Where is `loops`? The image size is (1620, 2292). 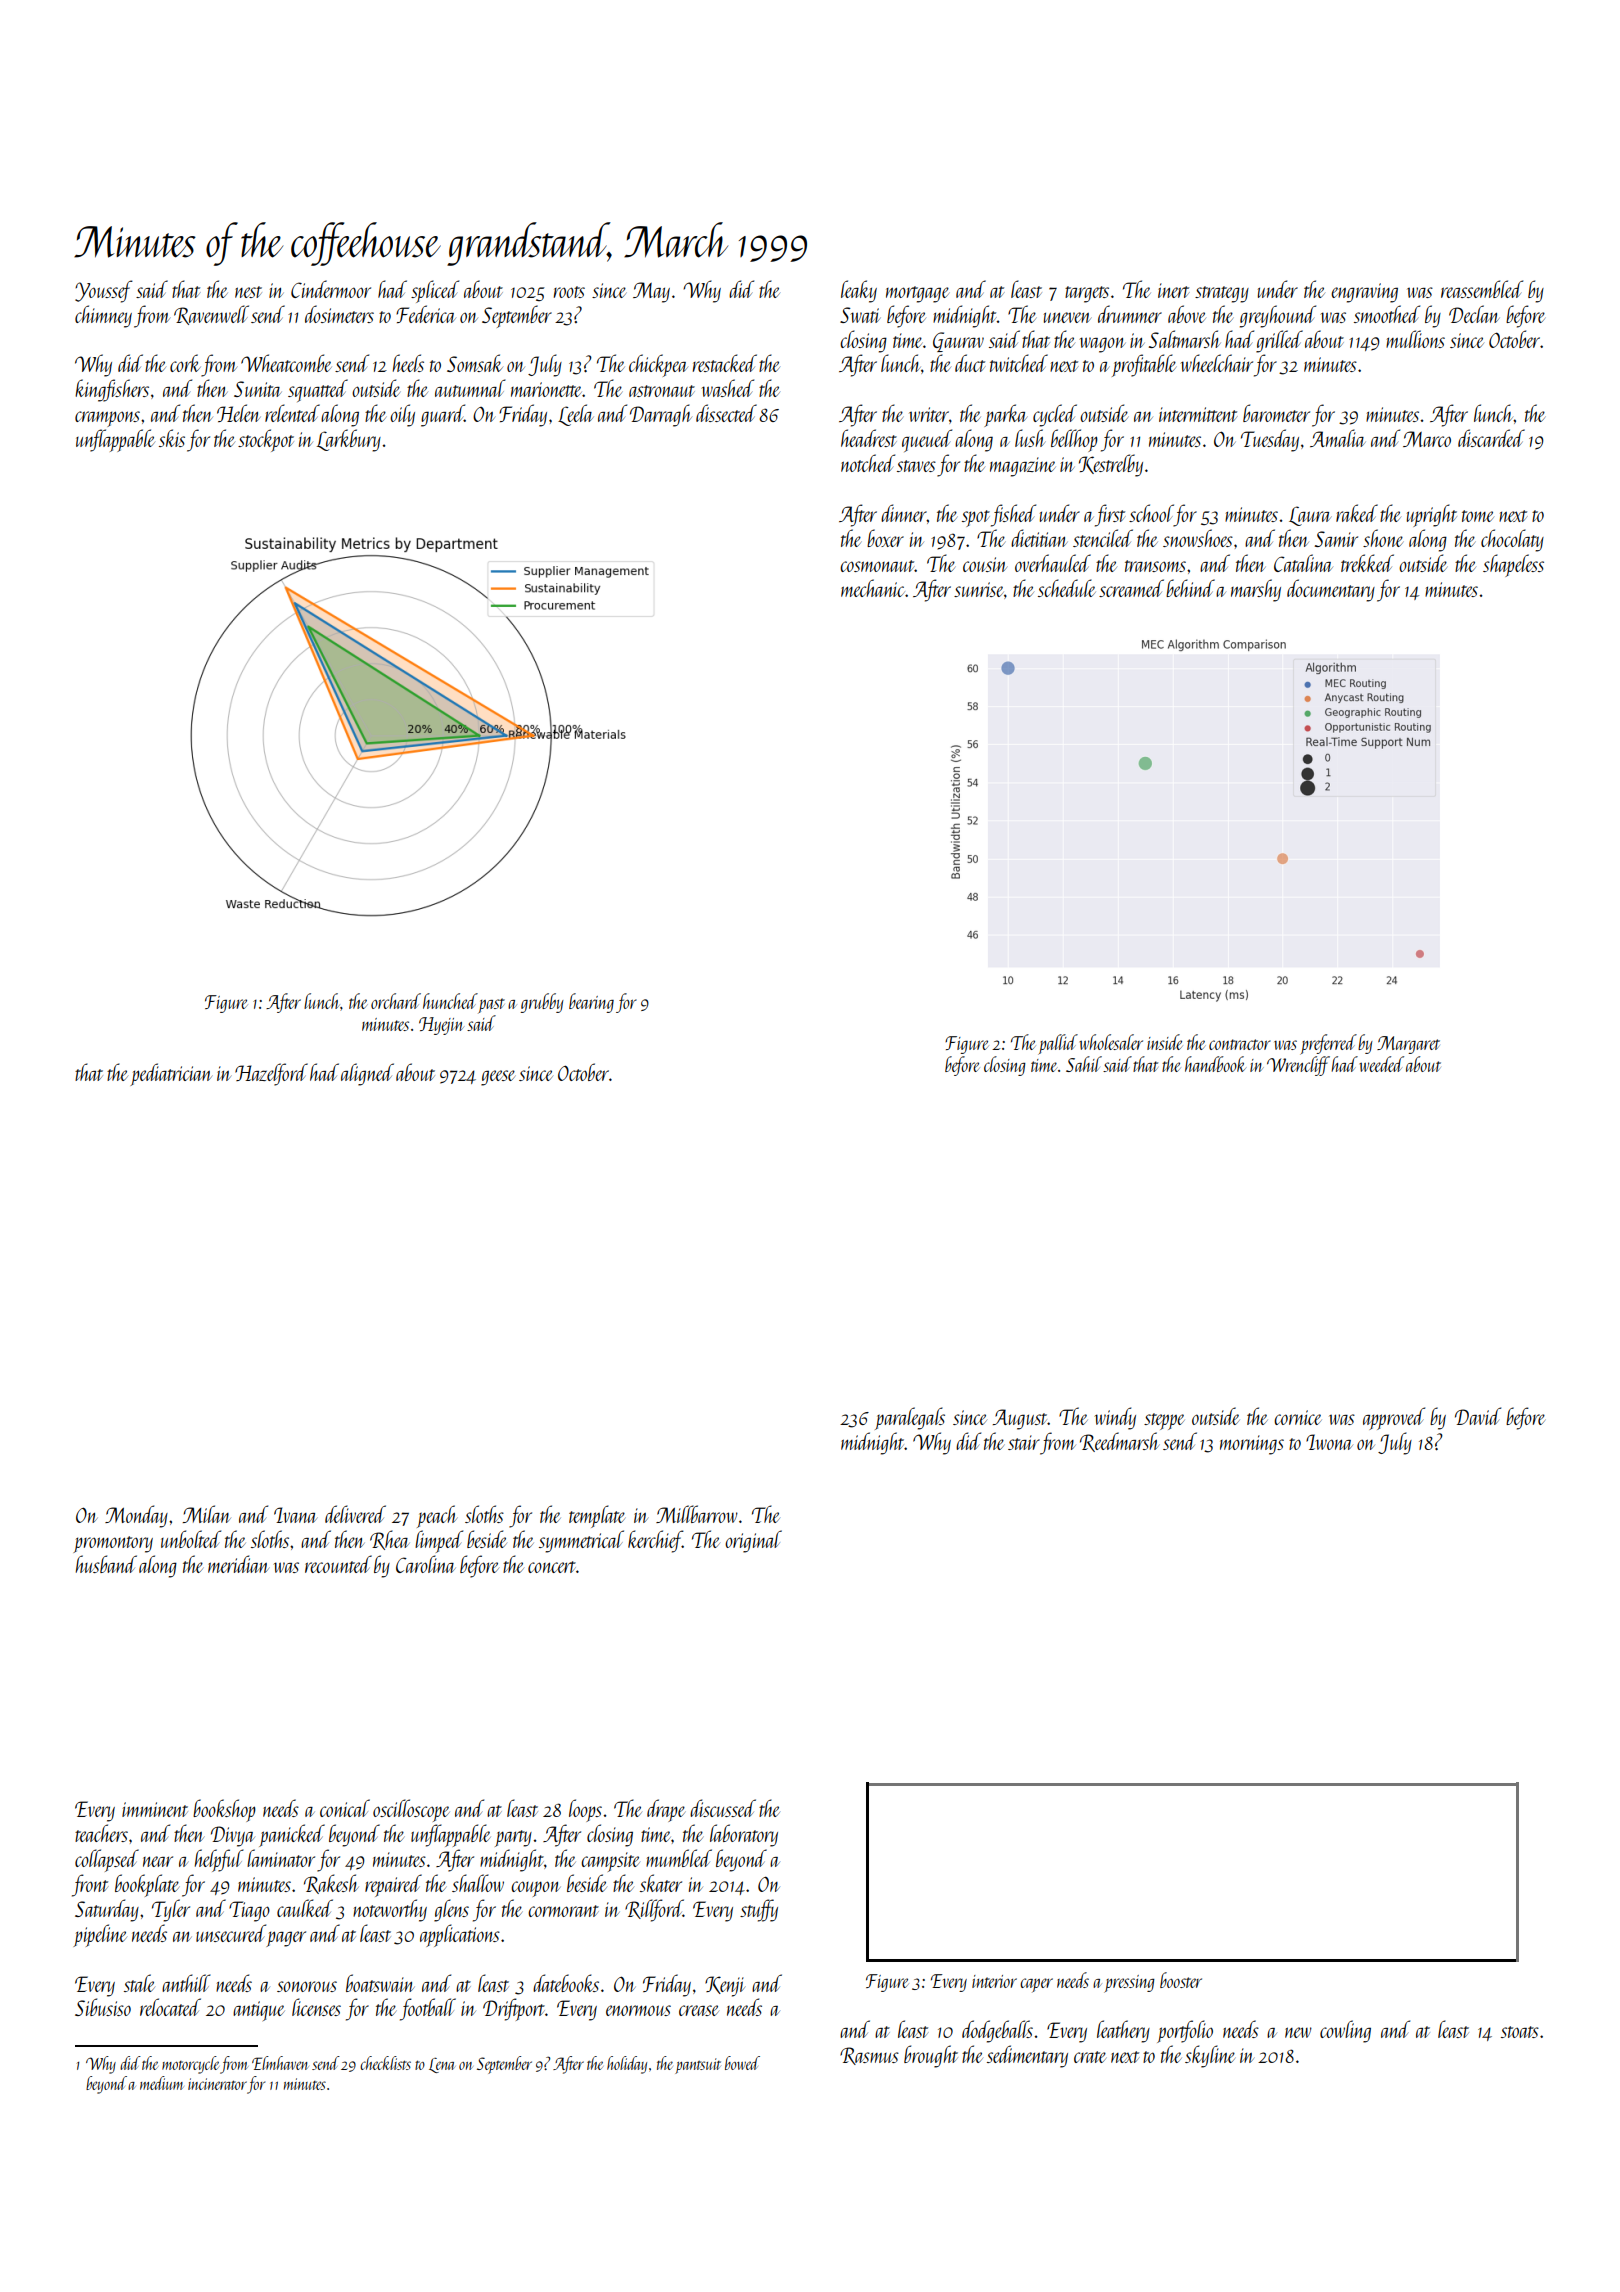
loops is located at coordinates (585, 1810).
